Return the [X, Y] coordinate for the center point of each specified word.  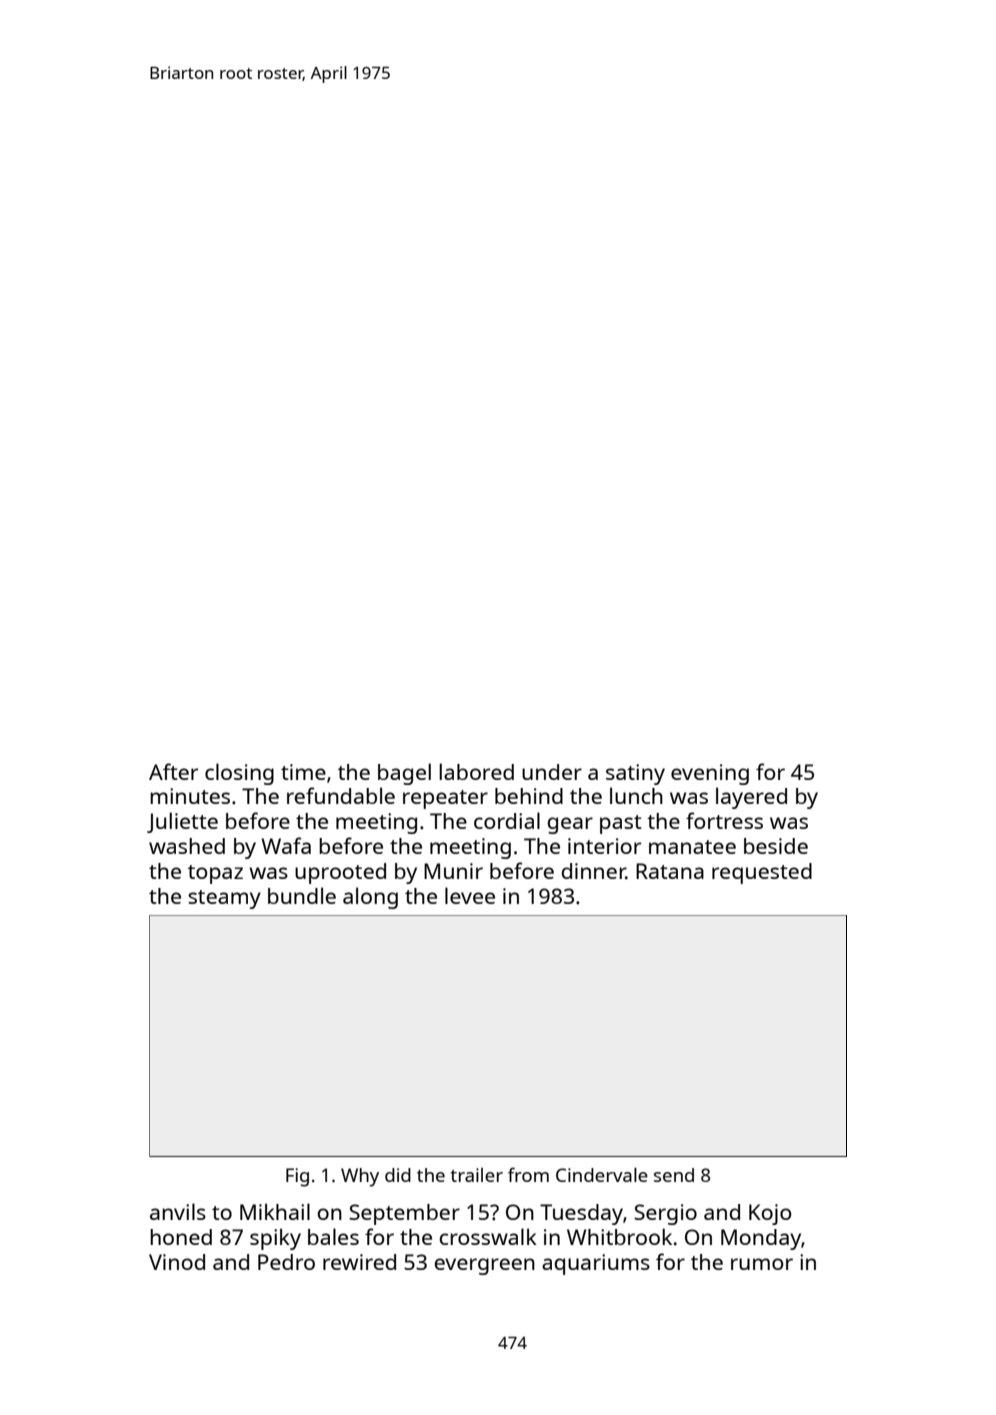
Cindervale [602, 1175]
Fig [297, 1177]
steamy [224, 899]
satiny [635, 774]
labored [476, 771]
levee [470, 895]
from [528, 1174]
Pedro [286, 1262]
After [173, 771]
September [404, 1214]
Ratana [670, 871]
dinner [594, 871]
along [370, 898]
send [674, 1175]
